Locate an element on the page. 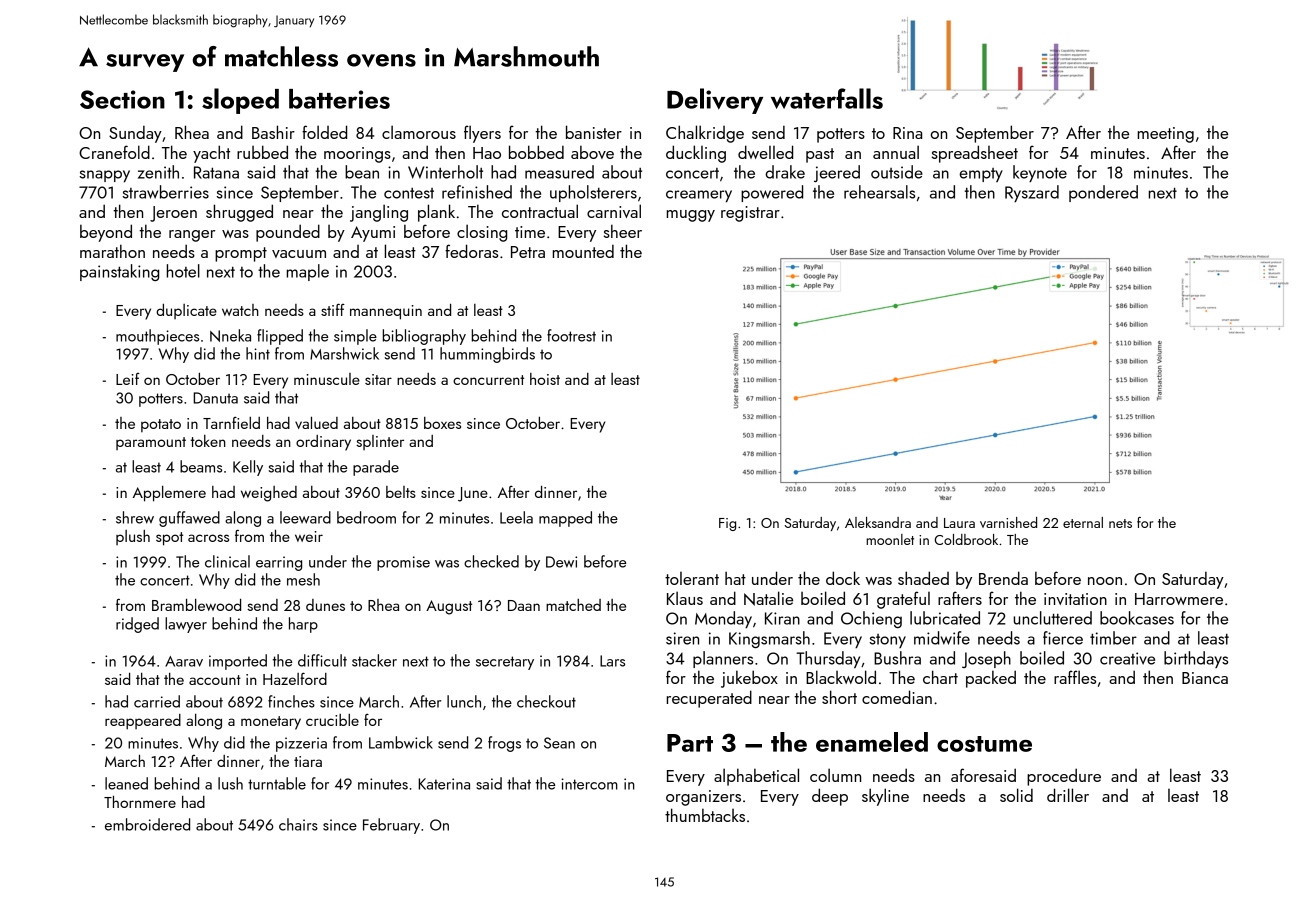  embroidered is located at coordinates (147, 824).
